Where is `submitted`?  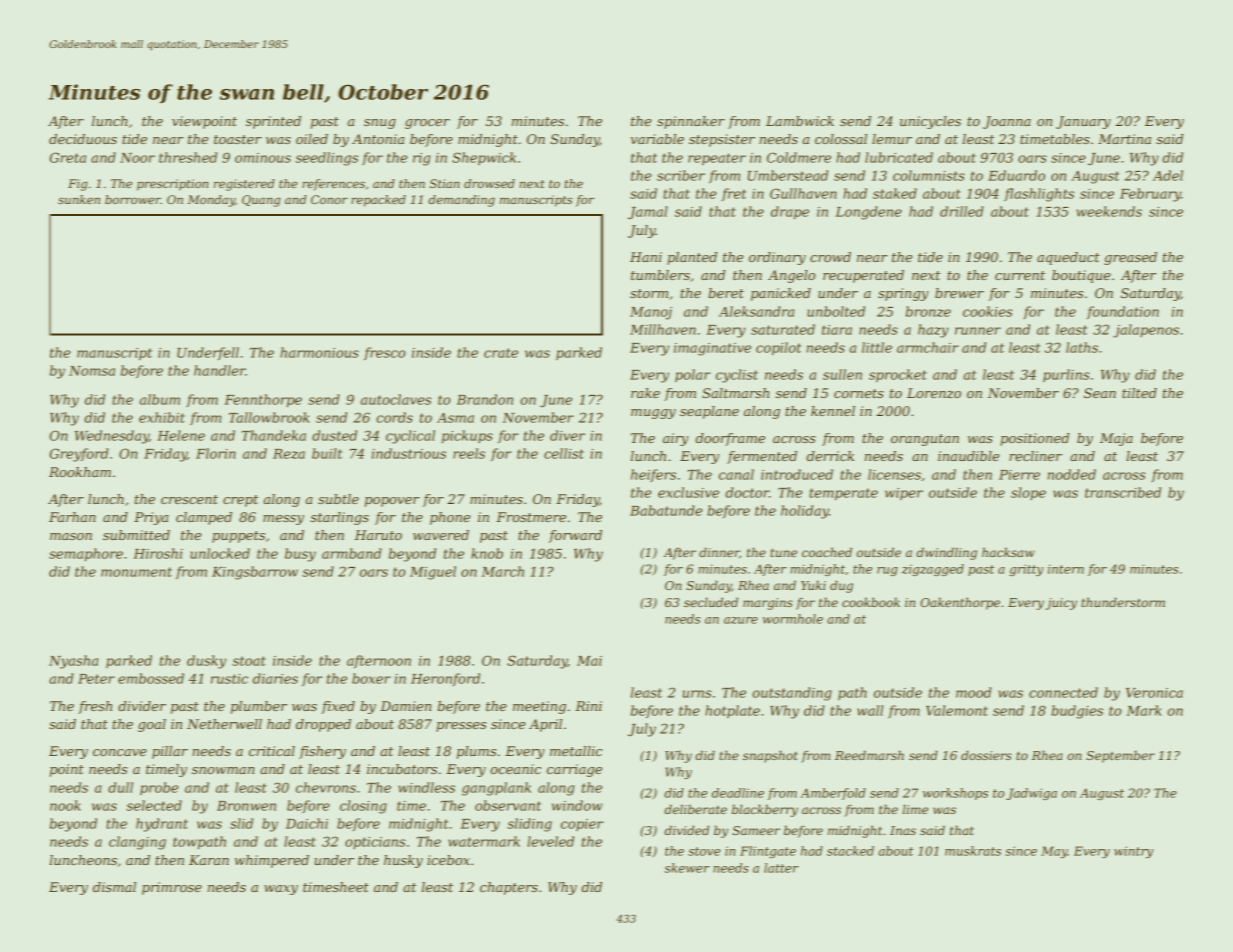
submitted is located at coordinates (136, 535).
